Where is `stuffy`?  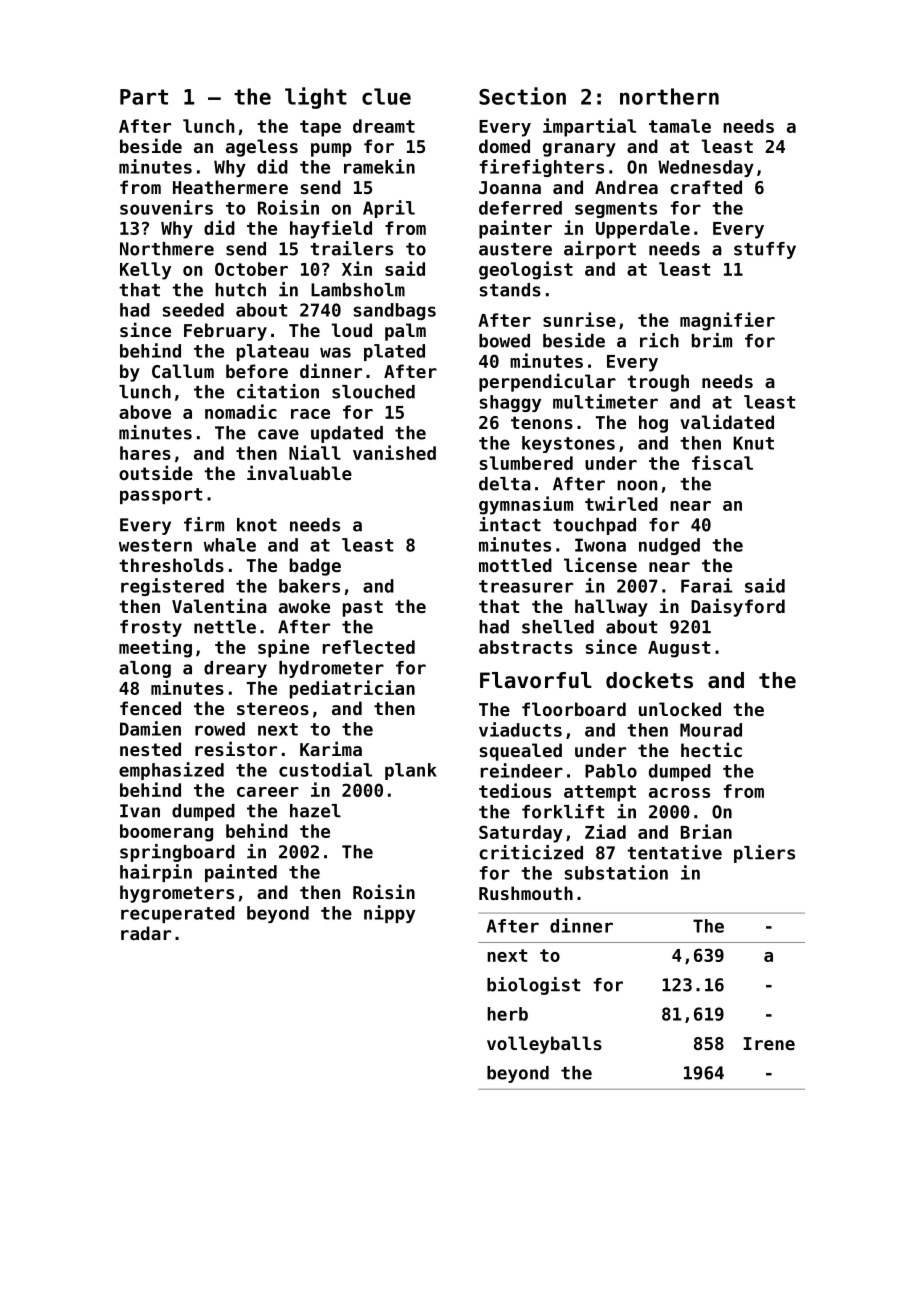
stuffy is located at coordinates (765, 250).
